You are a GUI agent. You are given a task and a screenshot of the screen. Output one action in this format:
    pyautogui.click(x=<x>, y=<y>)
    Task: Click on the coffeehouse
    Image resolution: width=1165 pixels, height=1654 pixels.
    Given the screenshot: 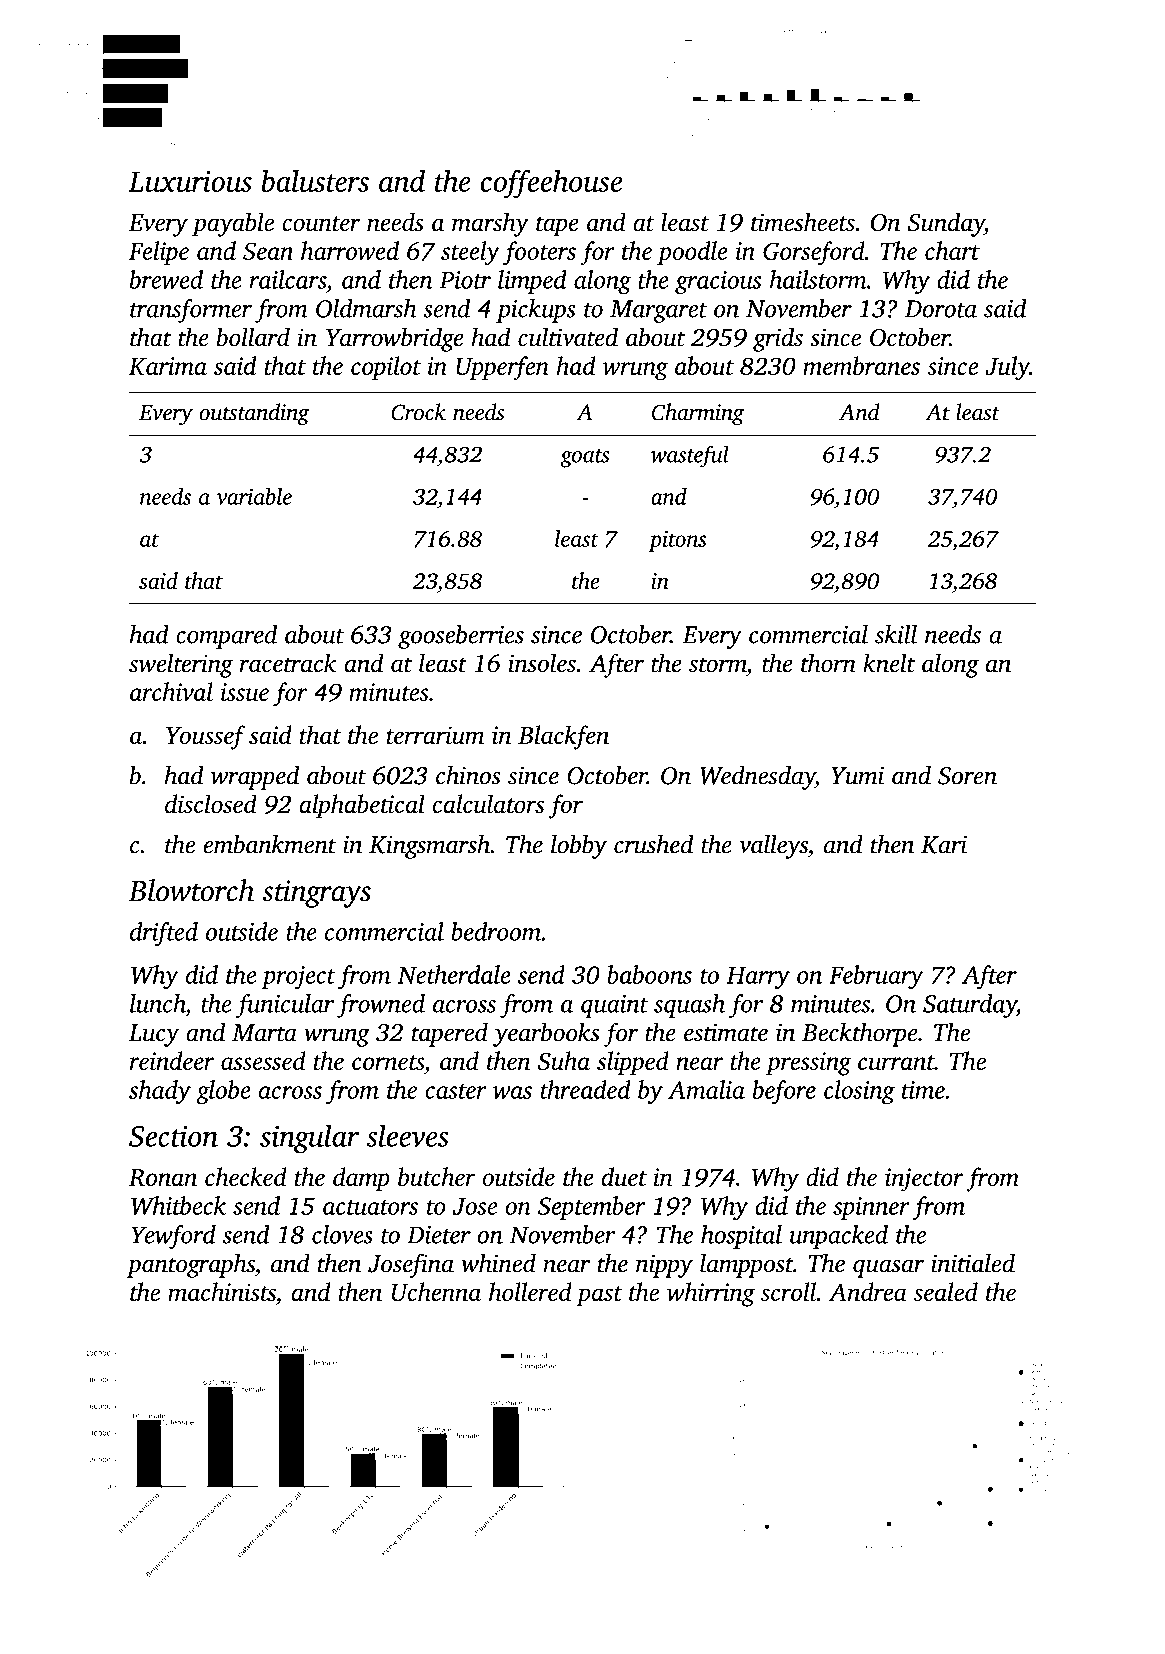 What is the action you would take?
    pyautogui.click(x=551, y=184)
